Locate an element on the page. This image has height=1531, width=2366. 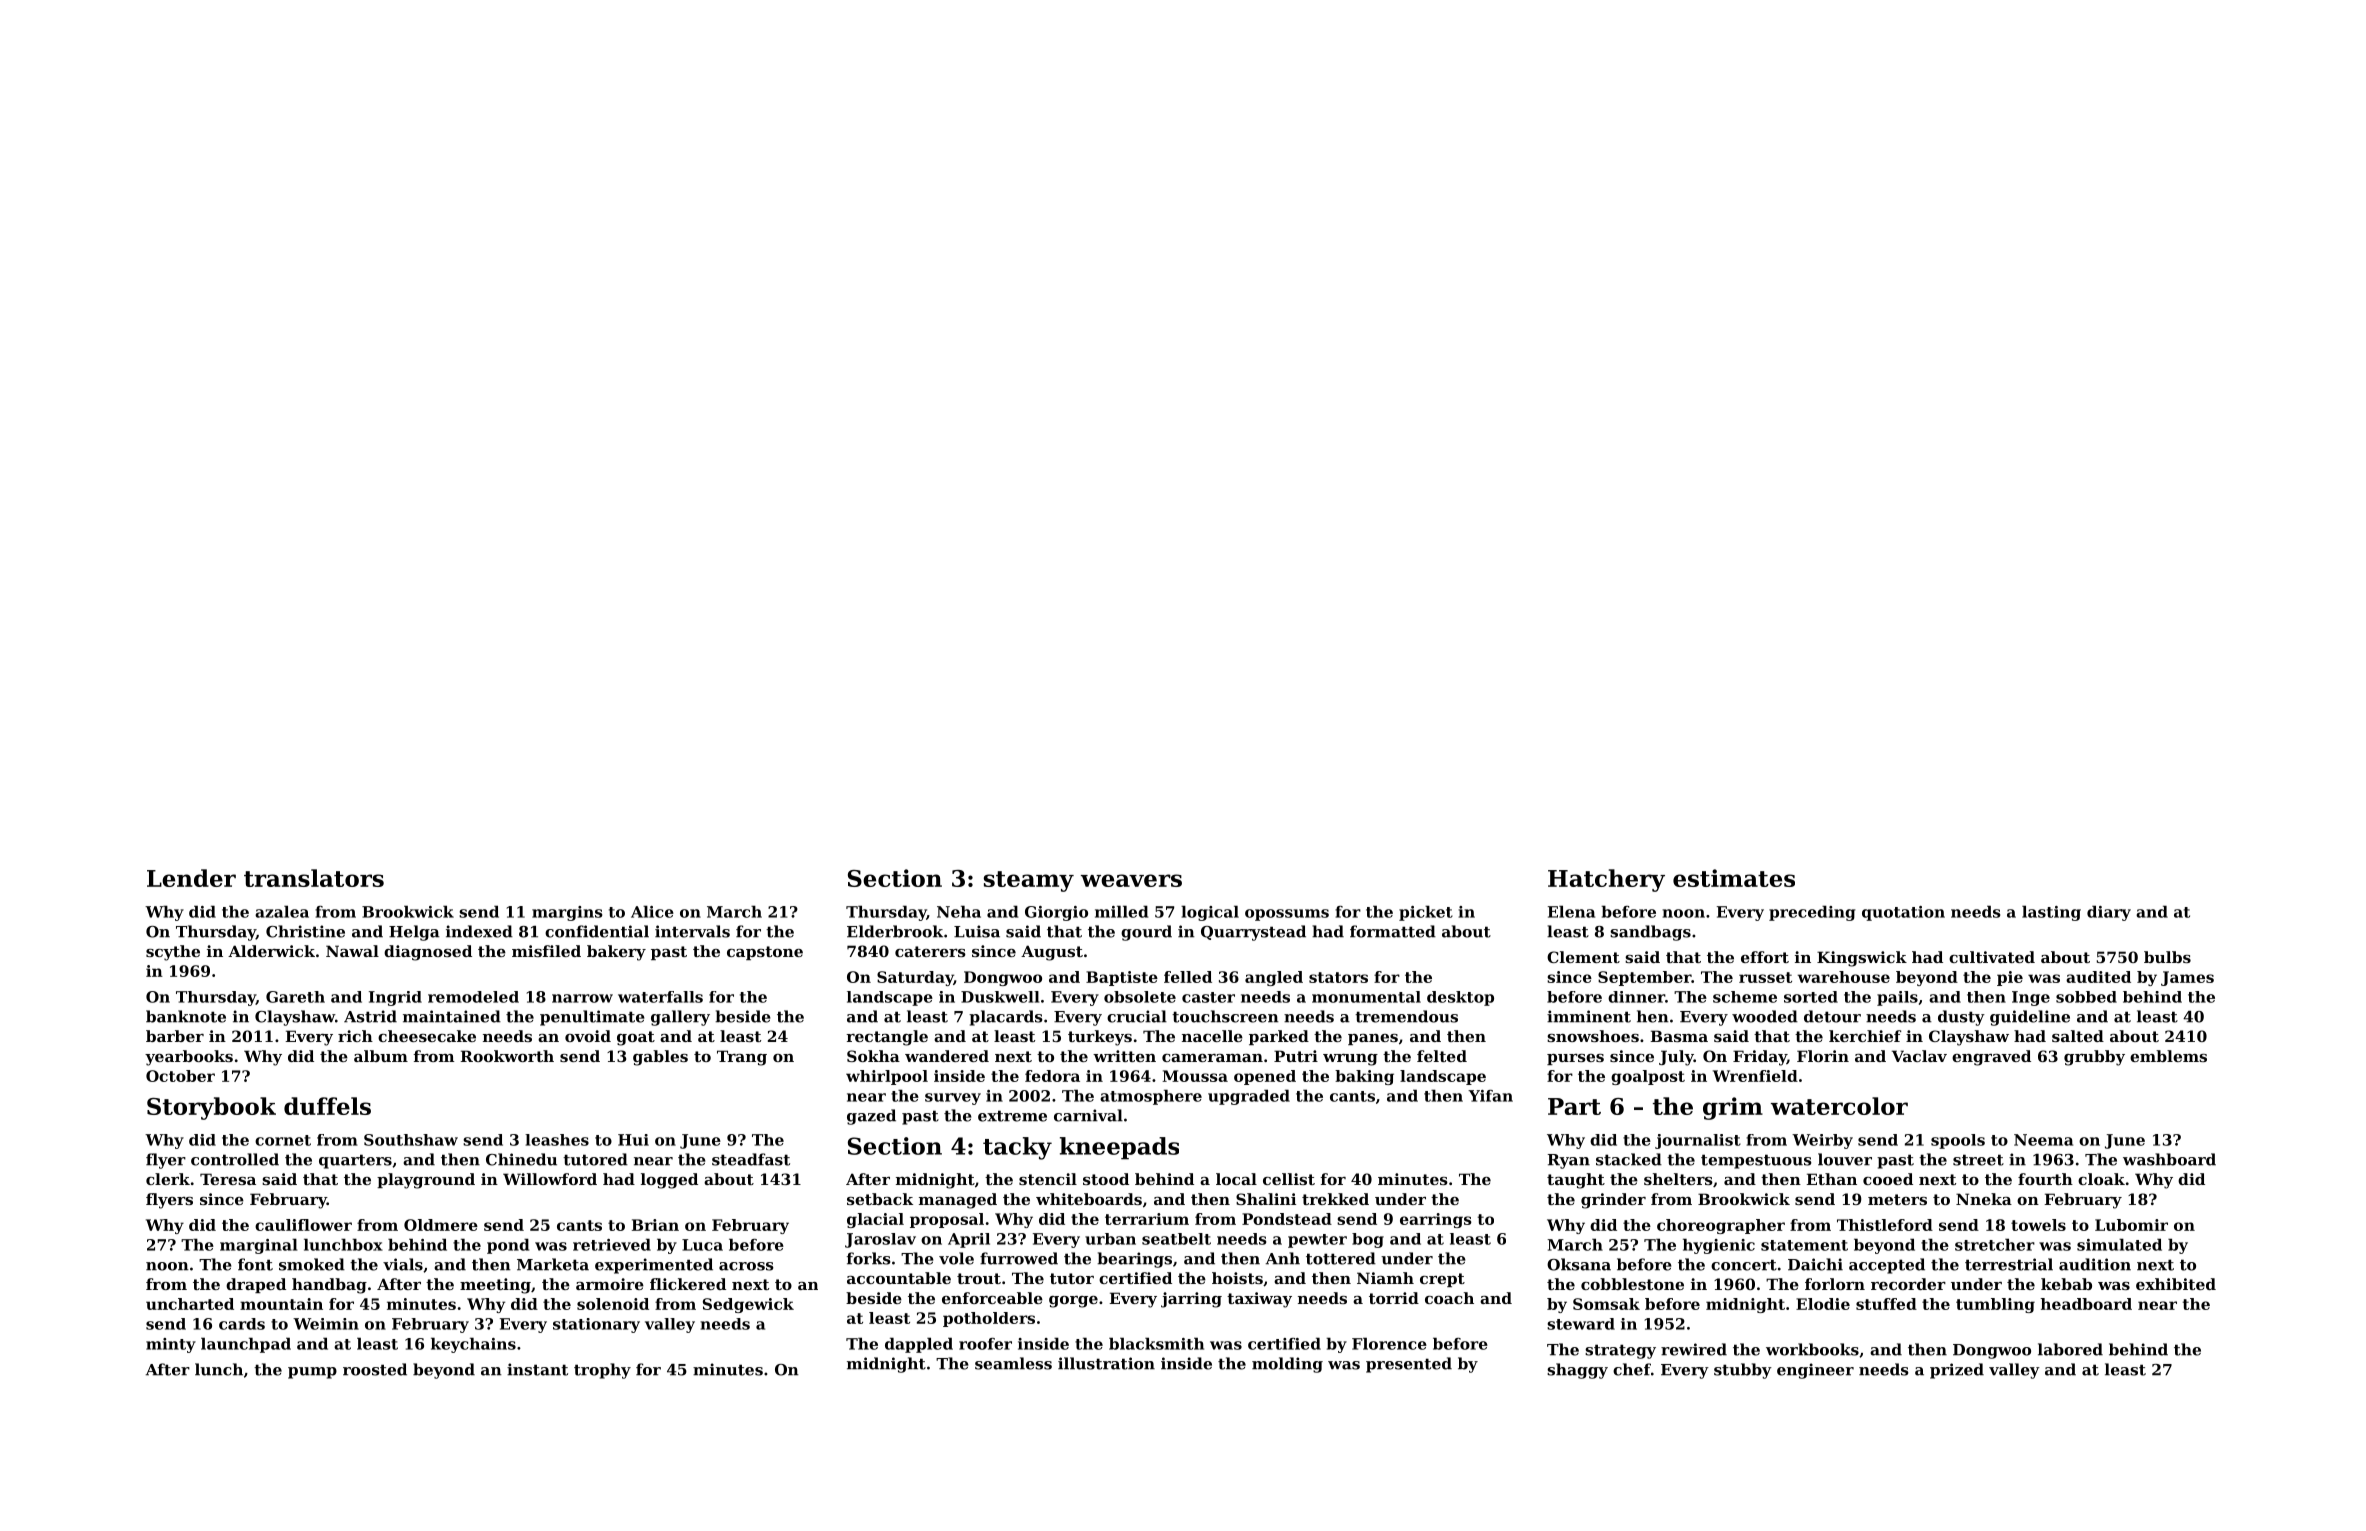
weavers is located at coordinates (1131, 880).
